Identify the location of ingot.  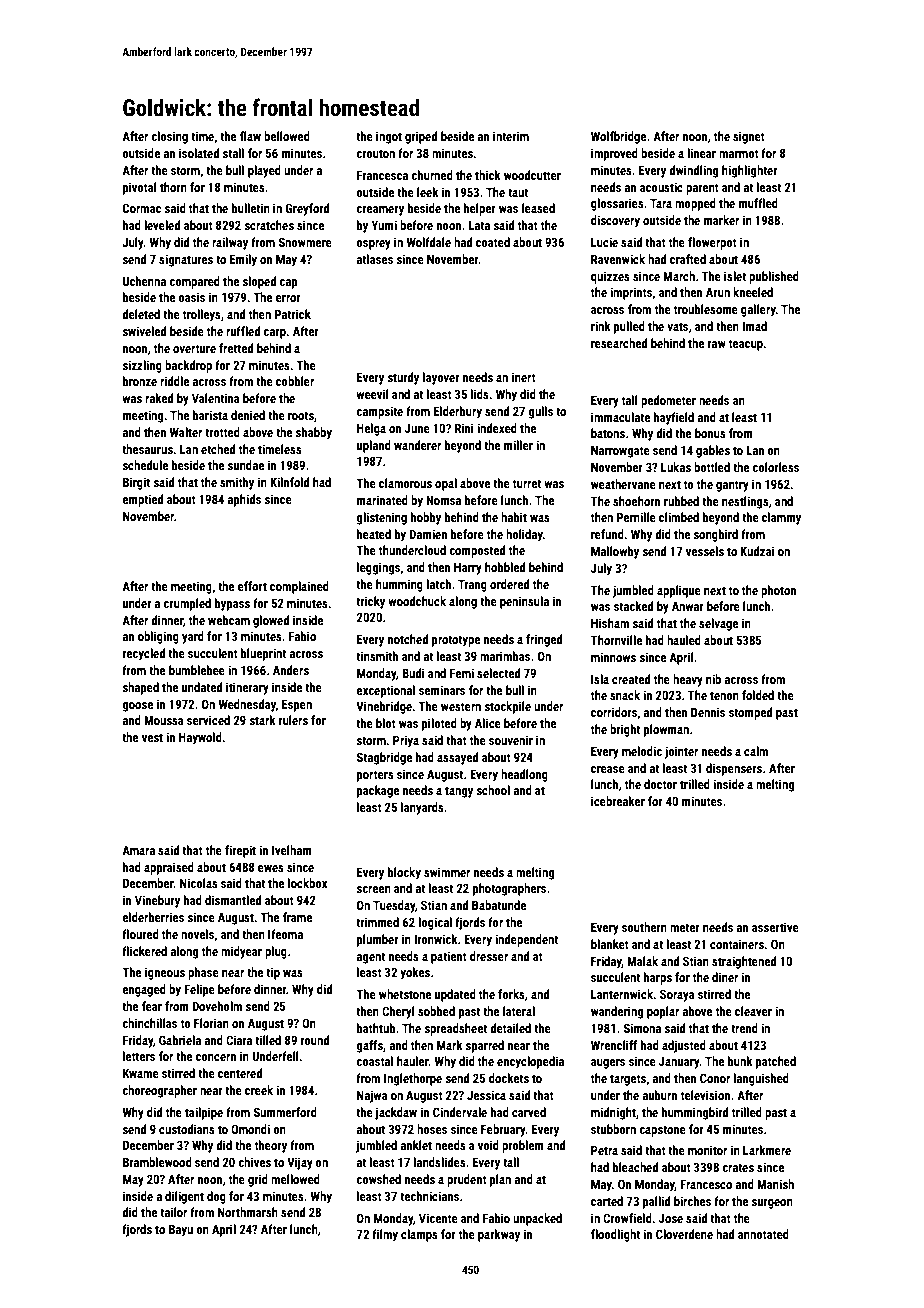
(389, 137).
